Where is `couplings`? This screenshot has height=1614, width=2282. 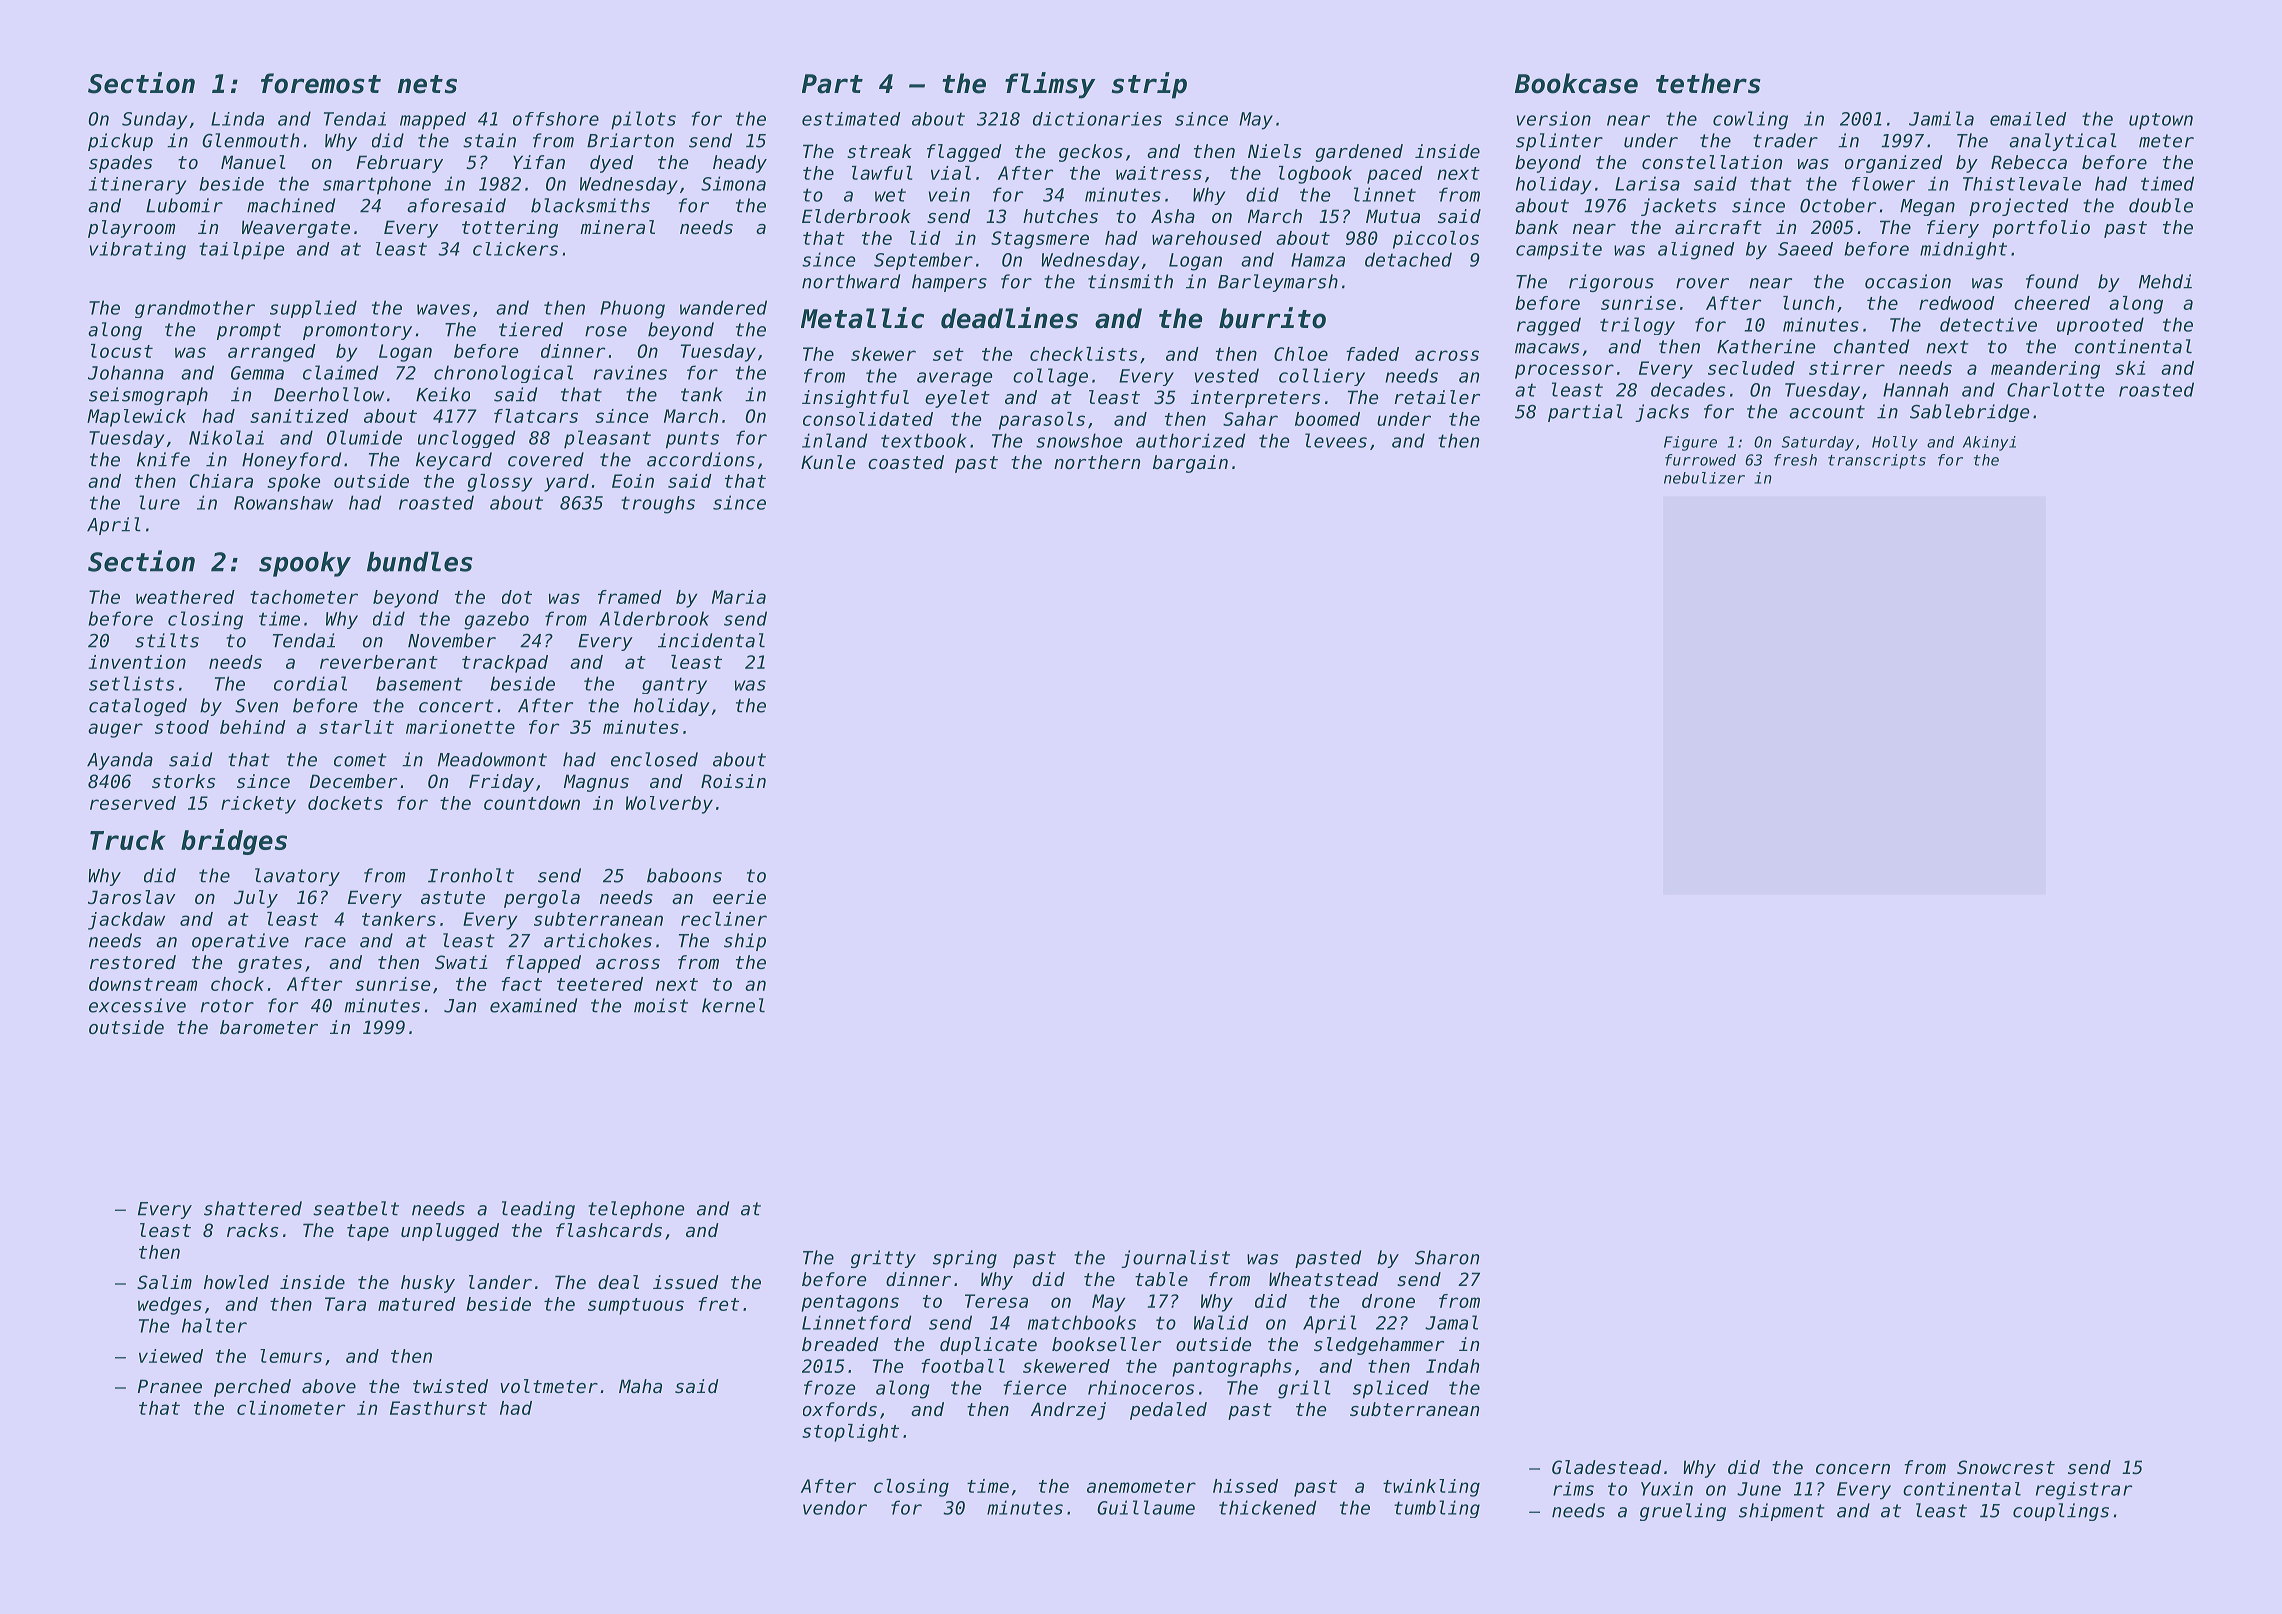
couplings is located at coordinates (2061, 1512).
